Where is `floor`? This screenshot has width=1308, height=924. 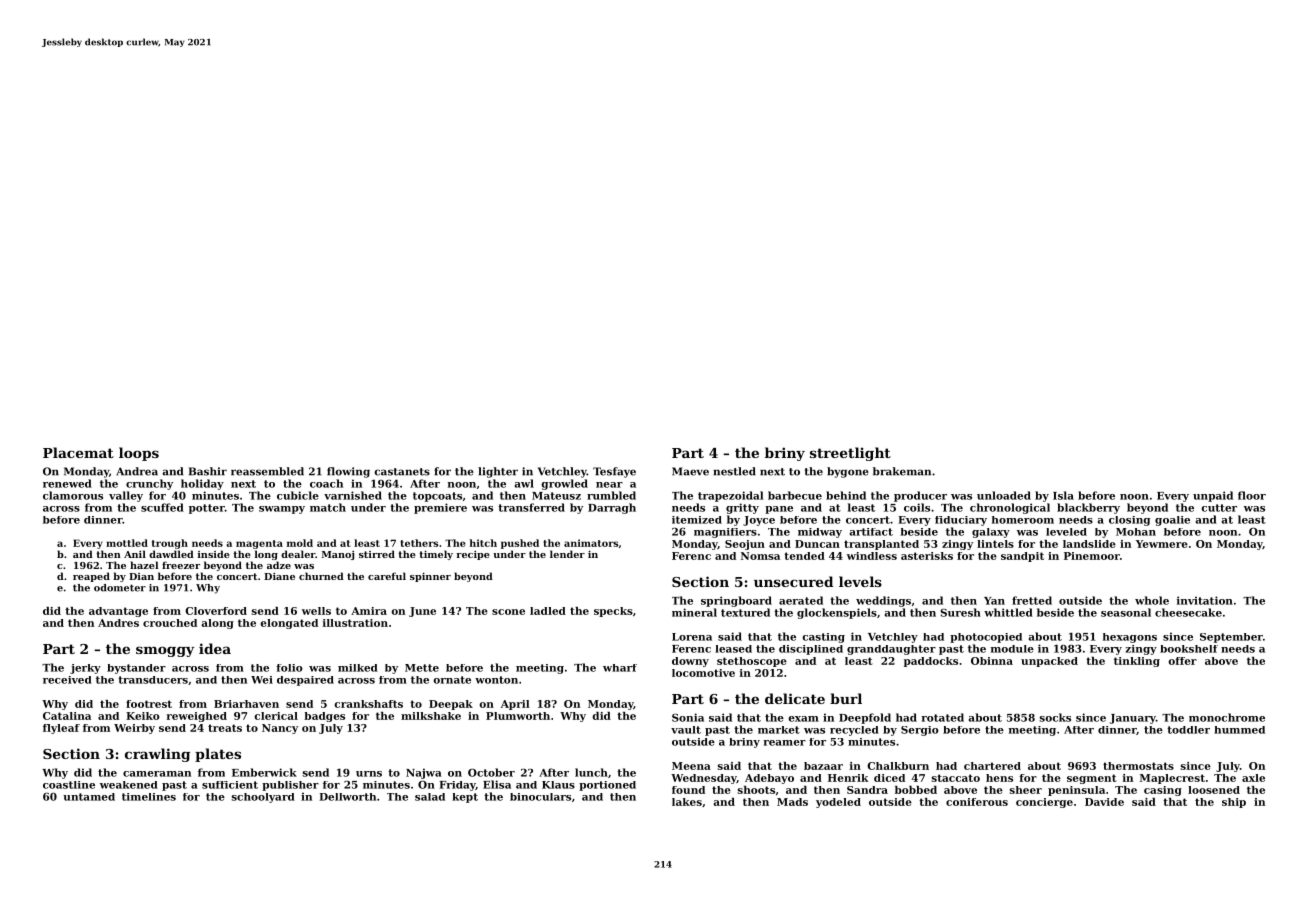
floor is located at coordinates (1252, 495).
